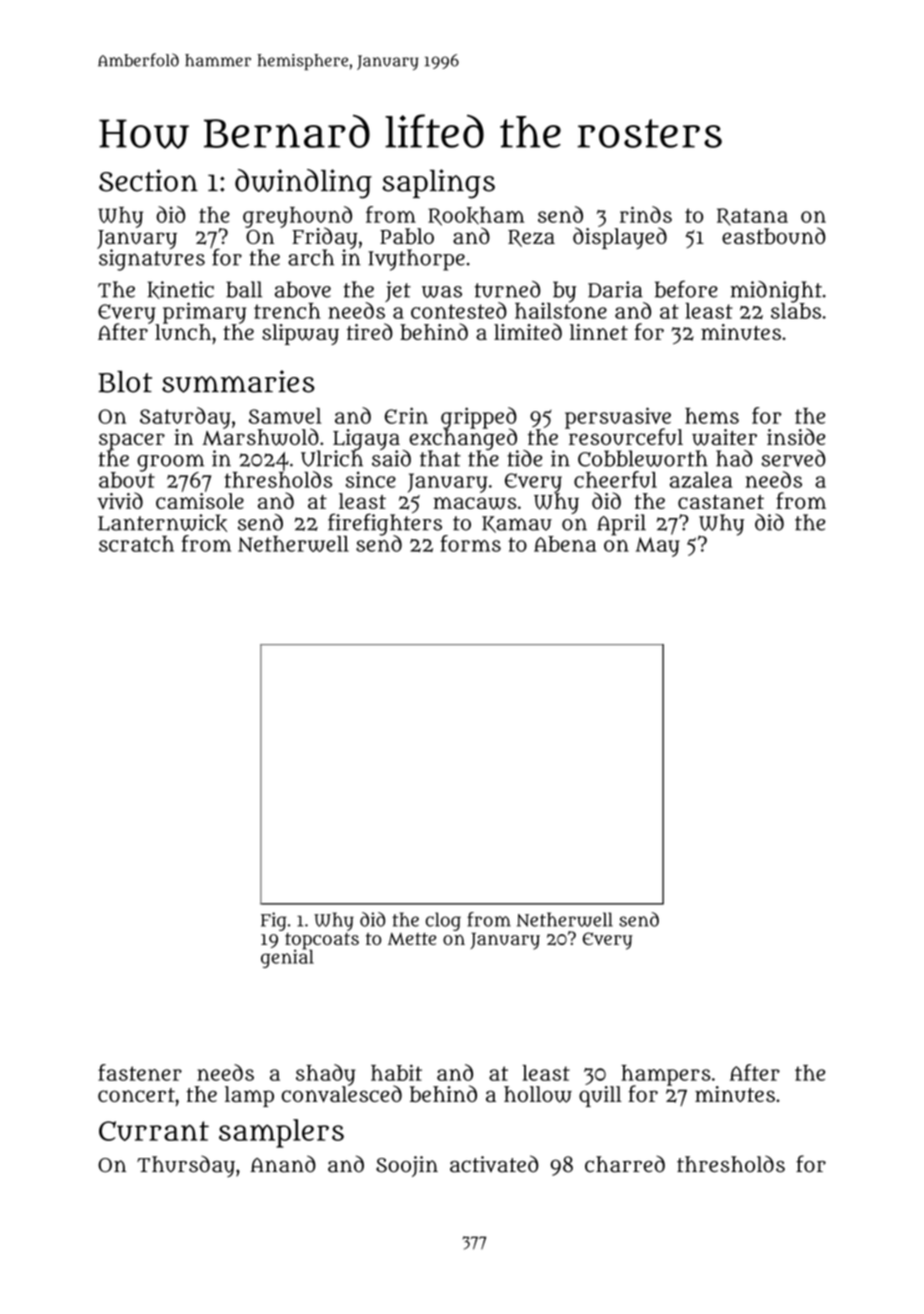 The width and height of the screenshot is (924, 1314). I want to click on charred, so click(625, 1164).
